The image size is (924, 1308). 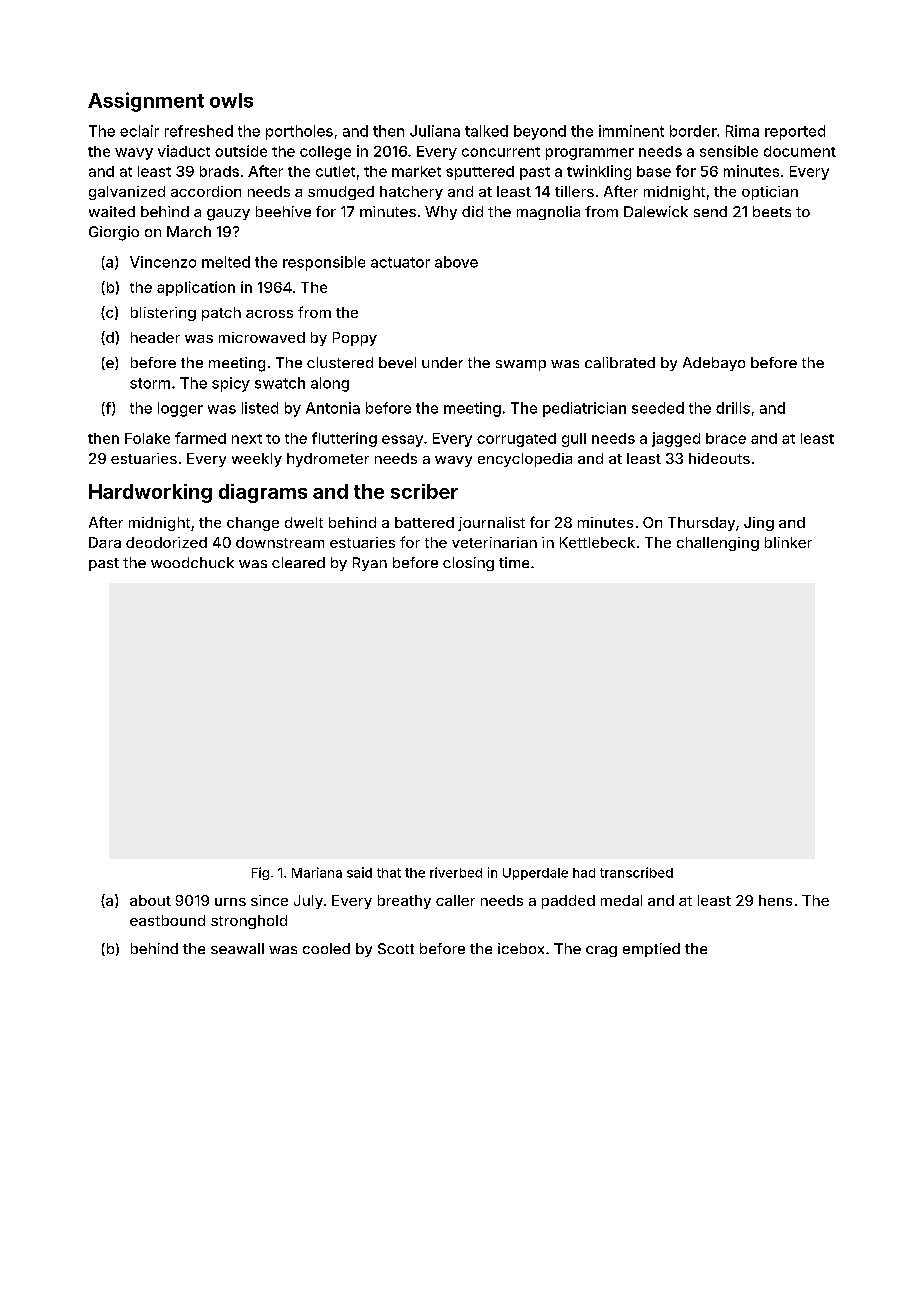 What do you see at coordinates (269, 314) in the page?
I see `across` at bounding box center [269, 314].
